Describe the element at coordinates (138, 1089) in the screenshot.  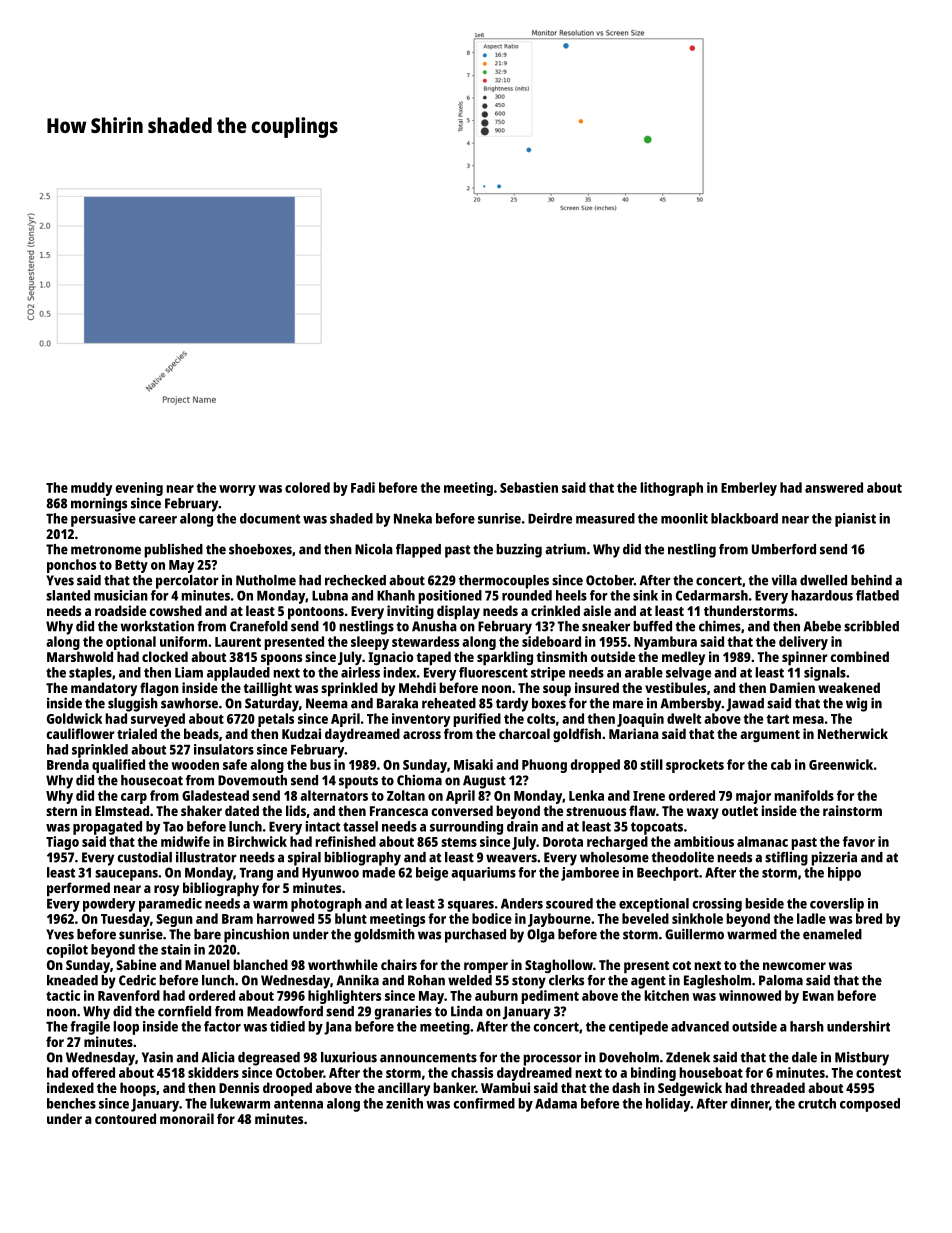
I see `hoops` at that location.
